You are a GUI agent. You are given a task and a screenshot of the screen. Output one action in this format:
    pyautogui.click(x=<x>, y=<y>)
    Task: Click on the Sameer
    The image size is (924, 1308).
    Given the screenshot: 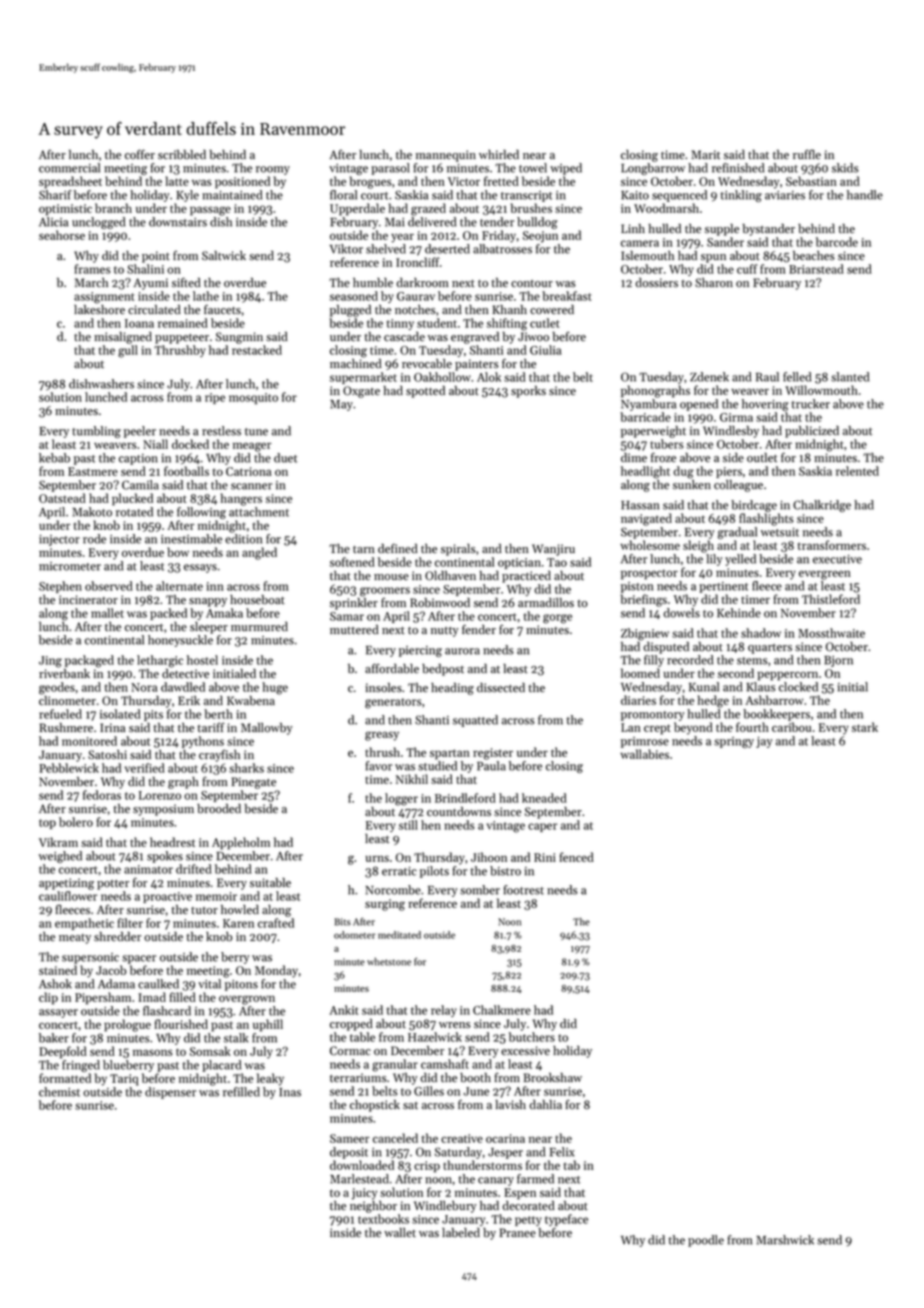 What is the action you would take?
    pyautogui.click(x=349, y=1138)
